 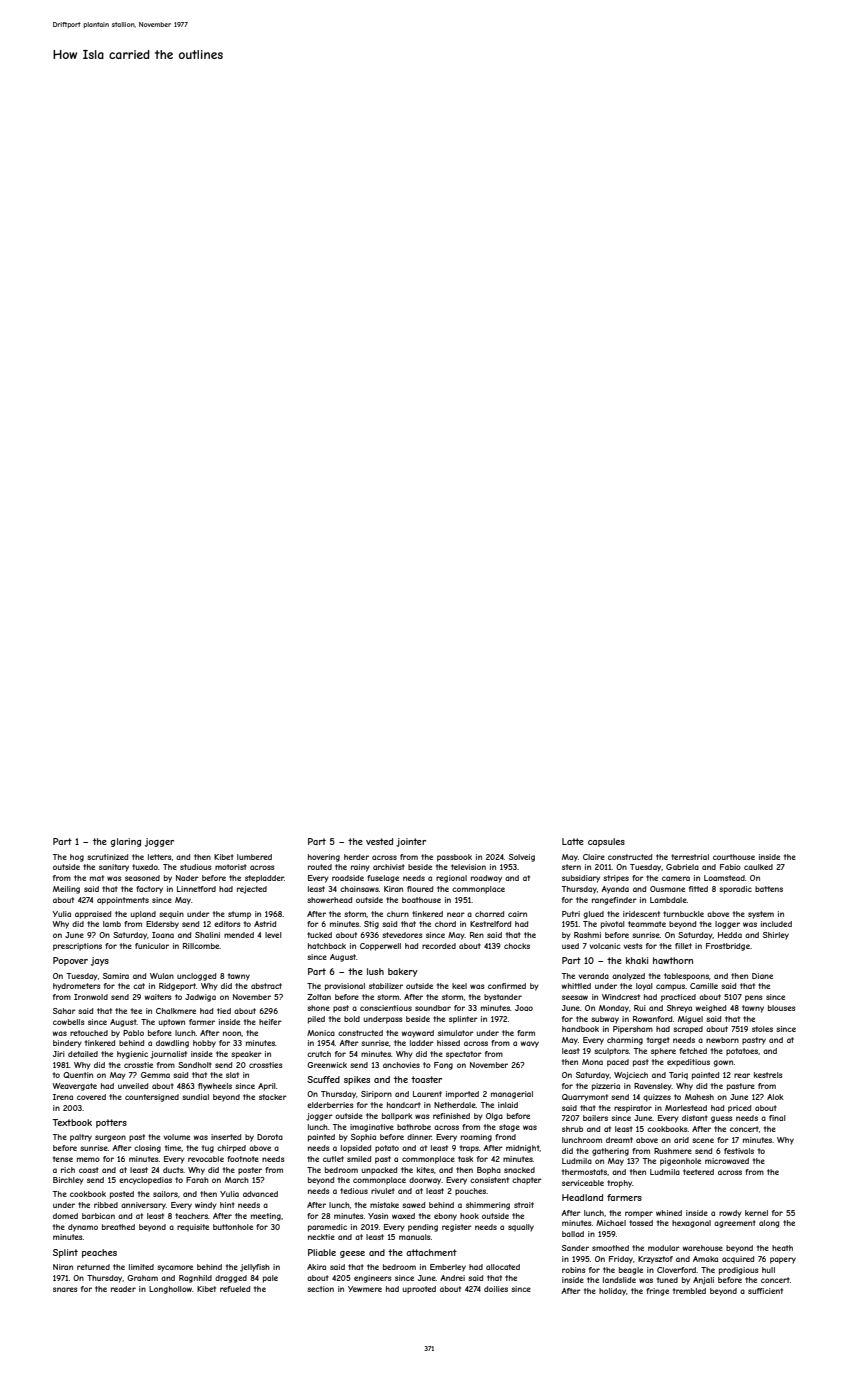 I want to click on breathed, so click(x=118, y=1227).
